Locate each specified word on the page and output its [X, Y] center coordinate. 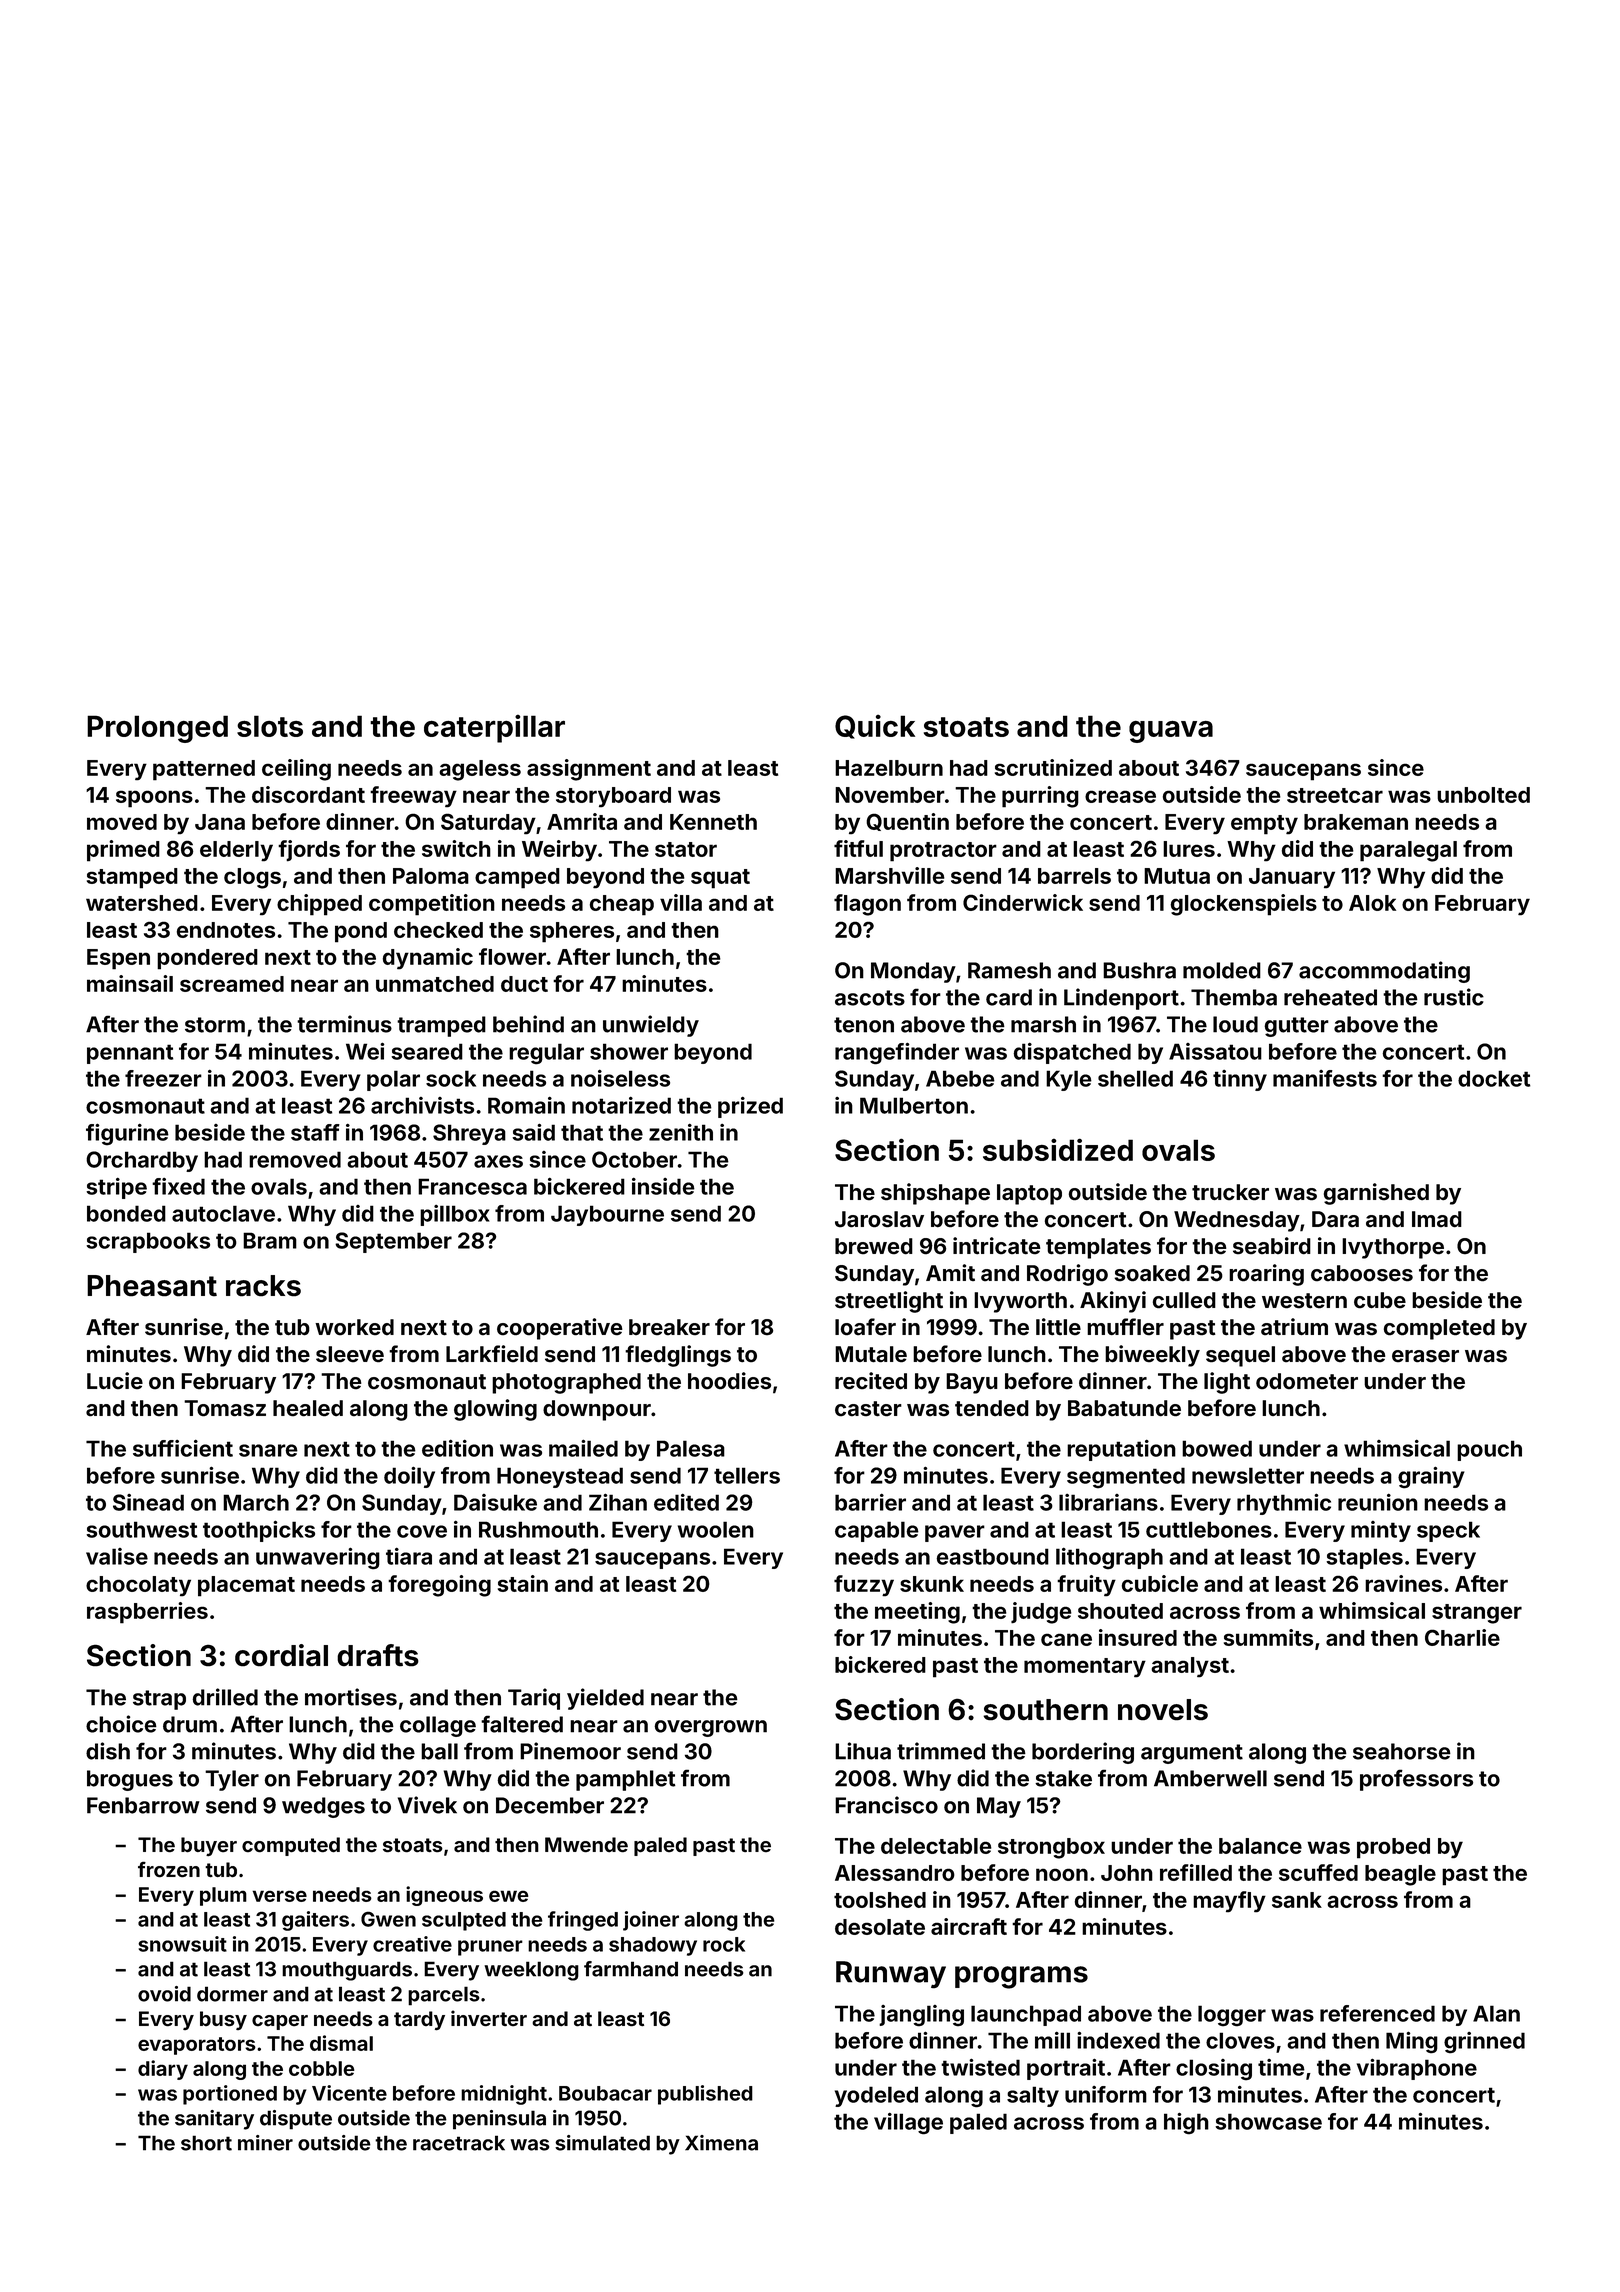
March [256, 1502]
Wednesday [1237, 1221]
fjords [309, 851]
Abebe [960, 1078]
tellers [747, 1475]
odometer [1307, 1381]
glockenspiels [1243, 905]
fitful [858, 848]
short [206, 2143]
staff [315, 1132]
